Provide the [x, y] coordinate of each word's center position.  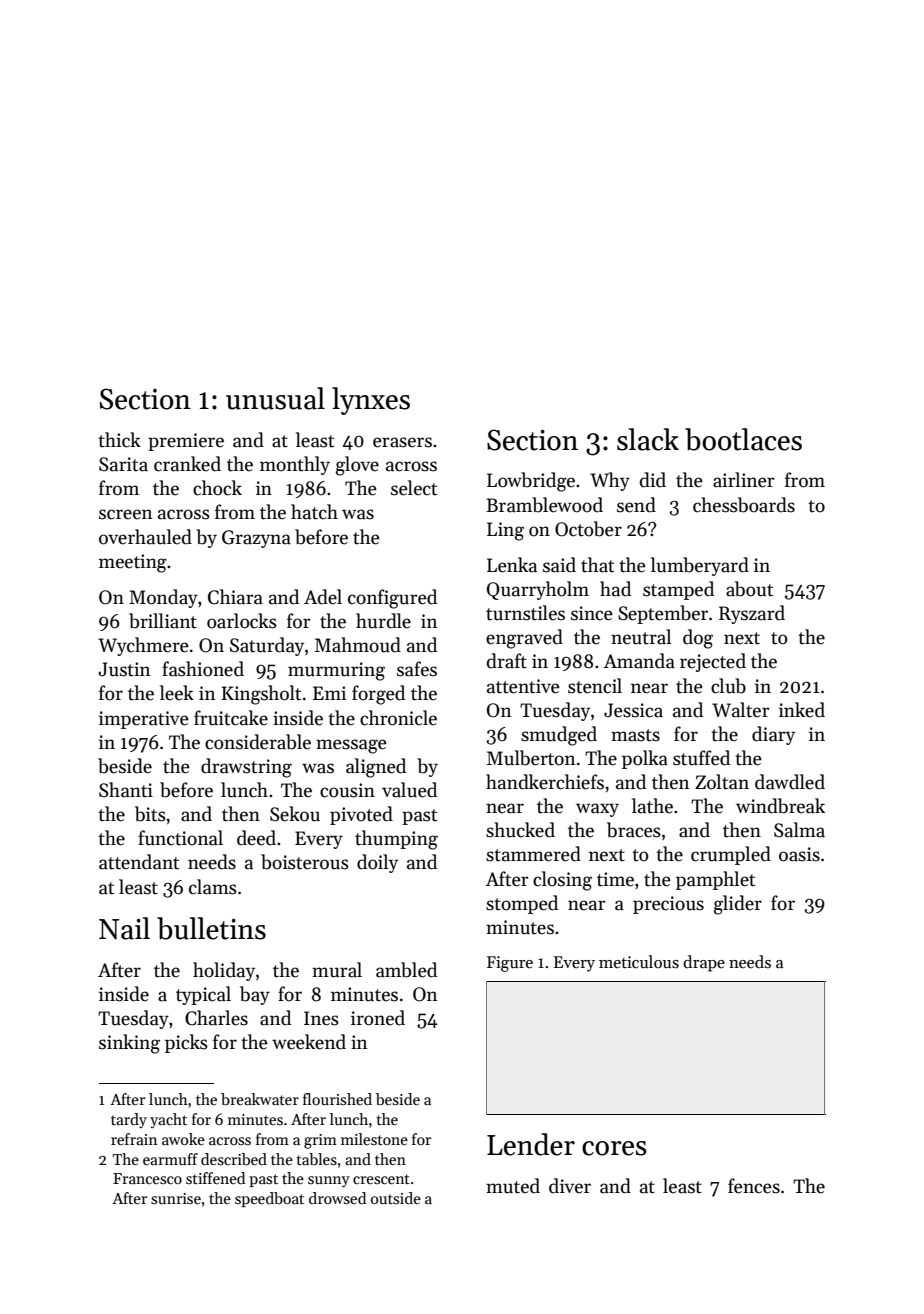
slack [648, 439]
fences [754, 1186]
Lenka [512, 565]
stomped [522, 904]
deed [256, 838]
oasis [799, 854]
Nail [124, 928]
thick [119, 440]
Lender [531, 1144]
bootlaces [743, 439]
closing [562, 881]
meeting [133, 563]
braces [634, 830]
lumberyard [700, 566]
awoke [183, 1139]
